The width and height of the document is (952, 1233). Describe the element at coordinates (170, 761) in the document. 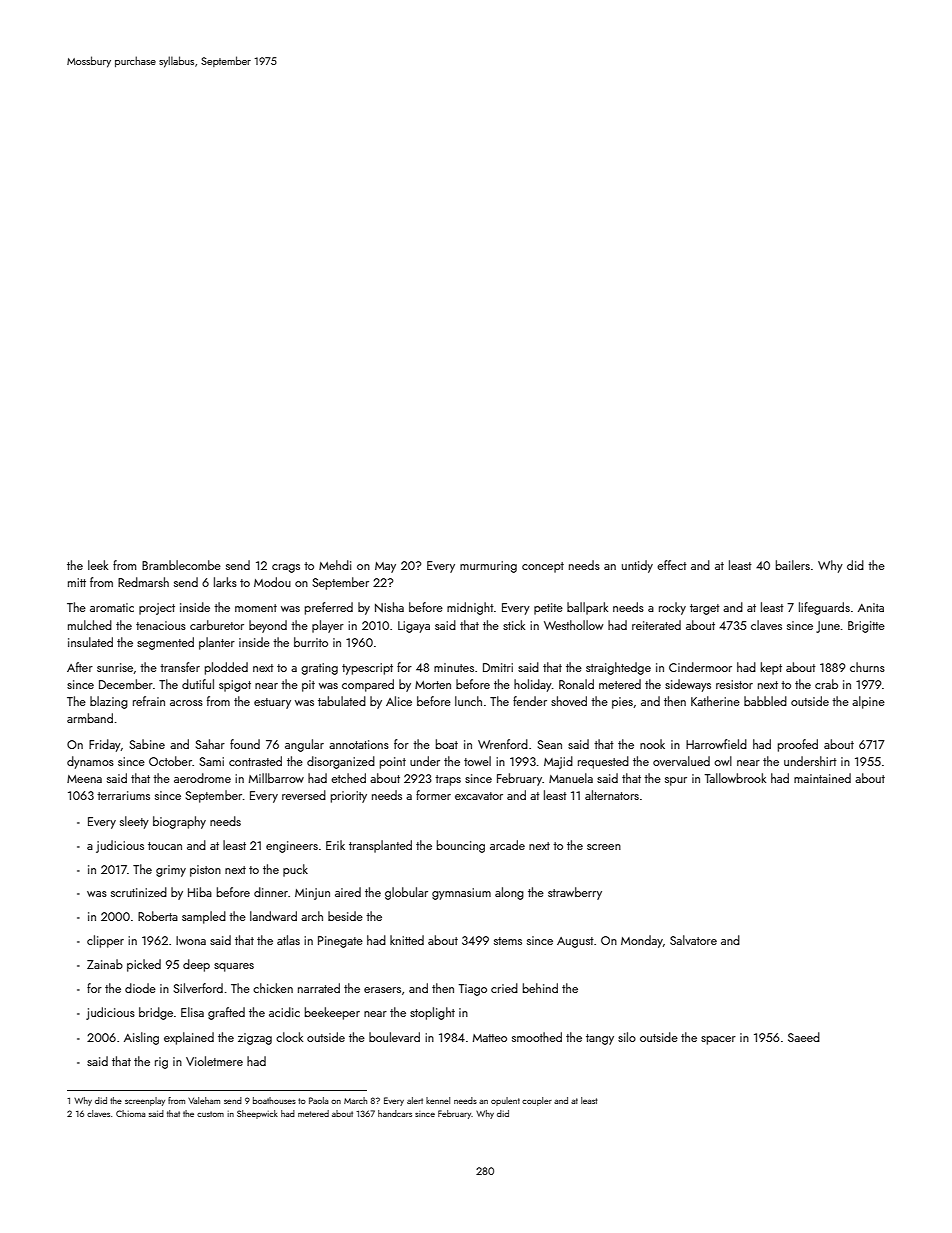

I see `October` at that location.
